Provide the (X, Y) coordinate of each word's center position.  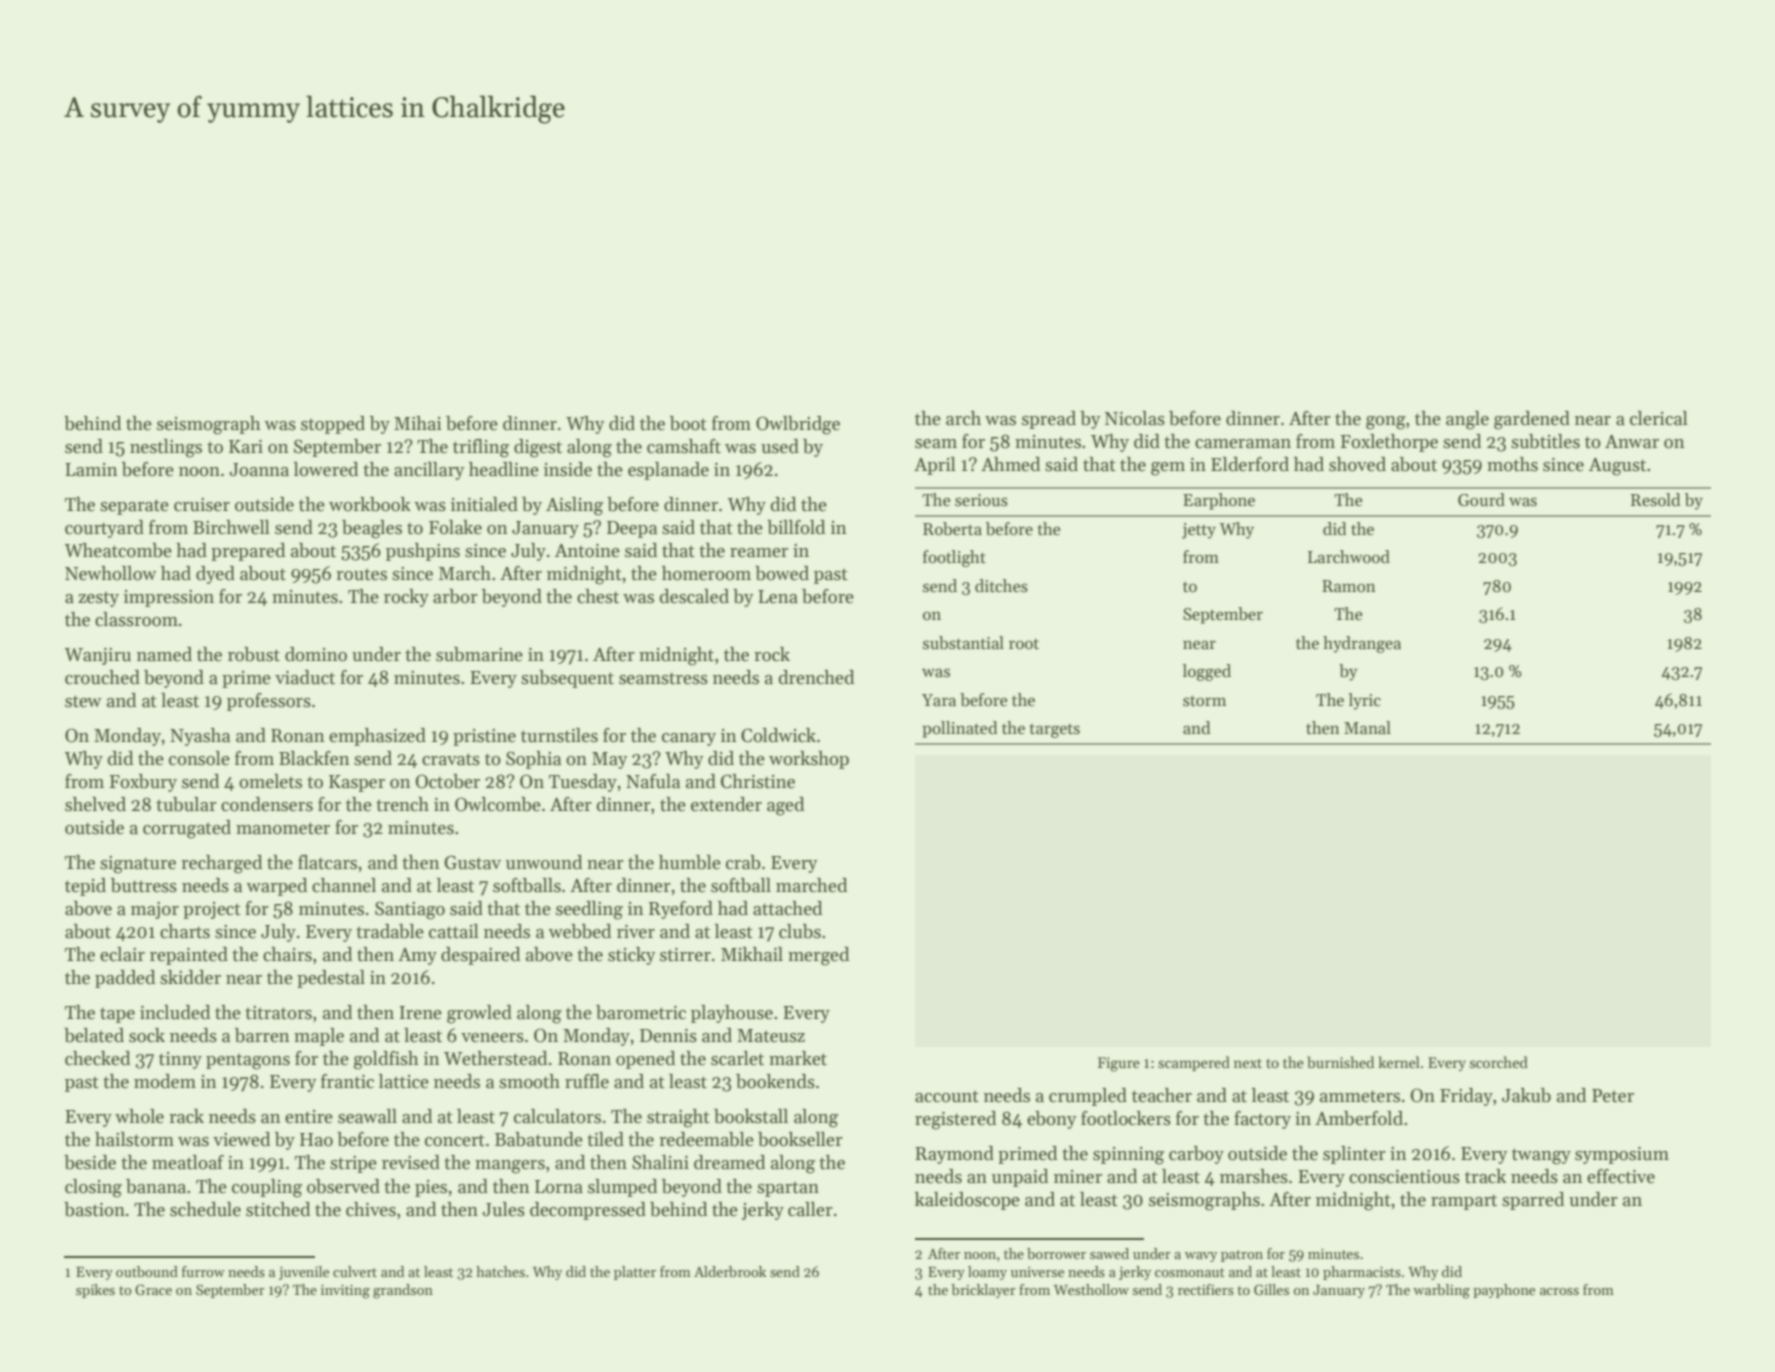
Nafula (653, 781)
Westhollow (1091, 1289)
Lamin (91, 470)
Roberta (952, 529)
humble (690, 862)
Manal (1367, 728)
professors (269, 702)
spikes (95, 1291)
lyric (1365, 701)
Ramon (1349, 586)
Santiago (410, 910)
